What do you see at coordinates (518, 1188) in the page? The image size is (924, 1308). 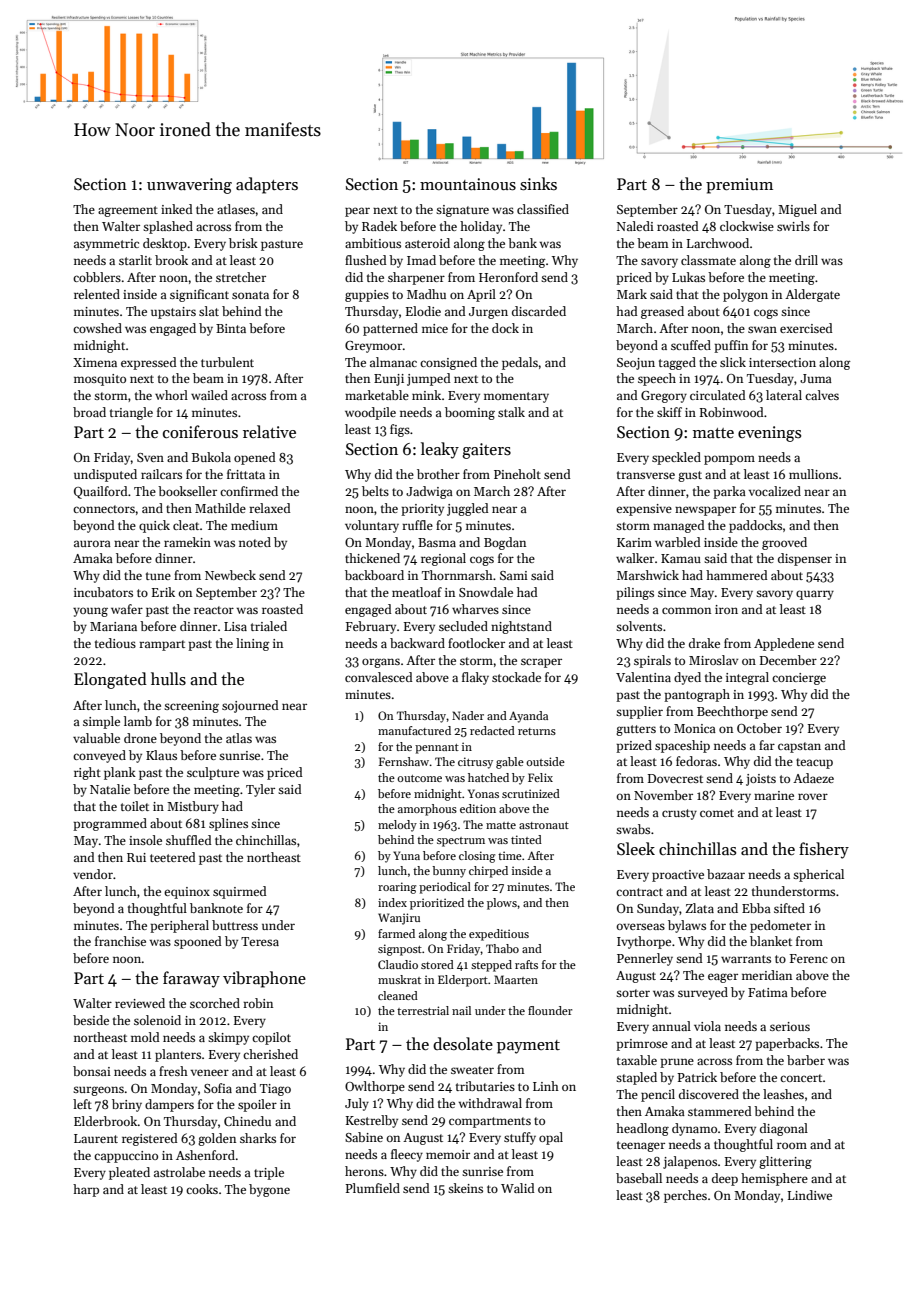 I see `Walid` at bounding box center [518, 1188].
